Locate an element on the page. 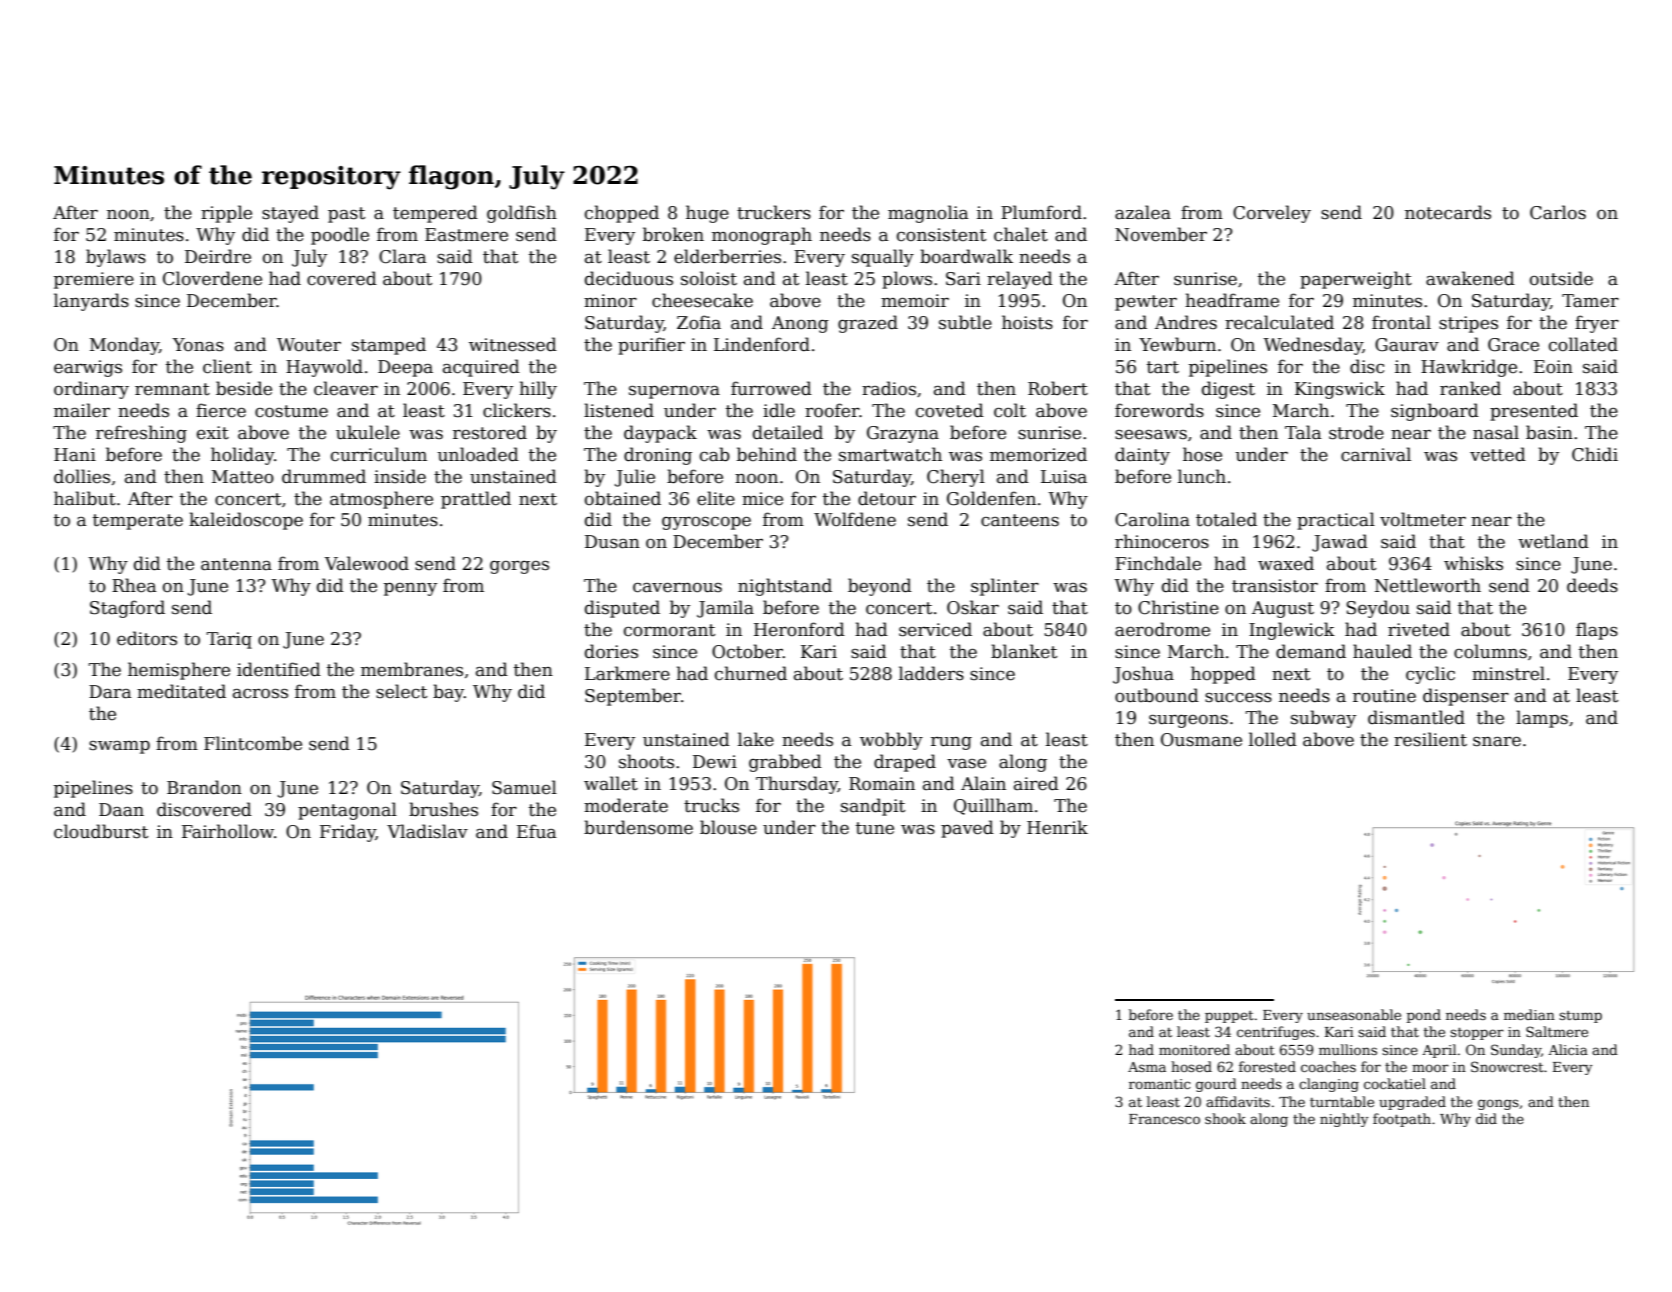 Image resolution: width=1672 pixels, height=1292 pixels. Asma is located at coordinates (1147, 1067).
